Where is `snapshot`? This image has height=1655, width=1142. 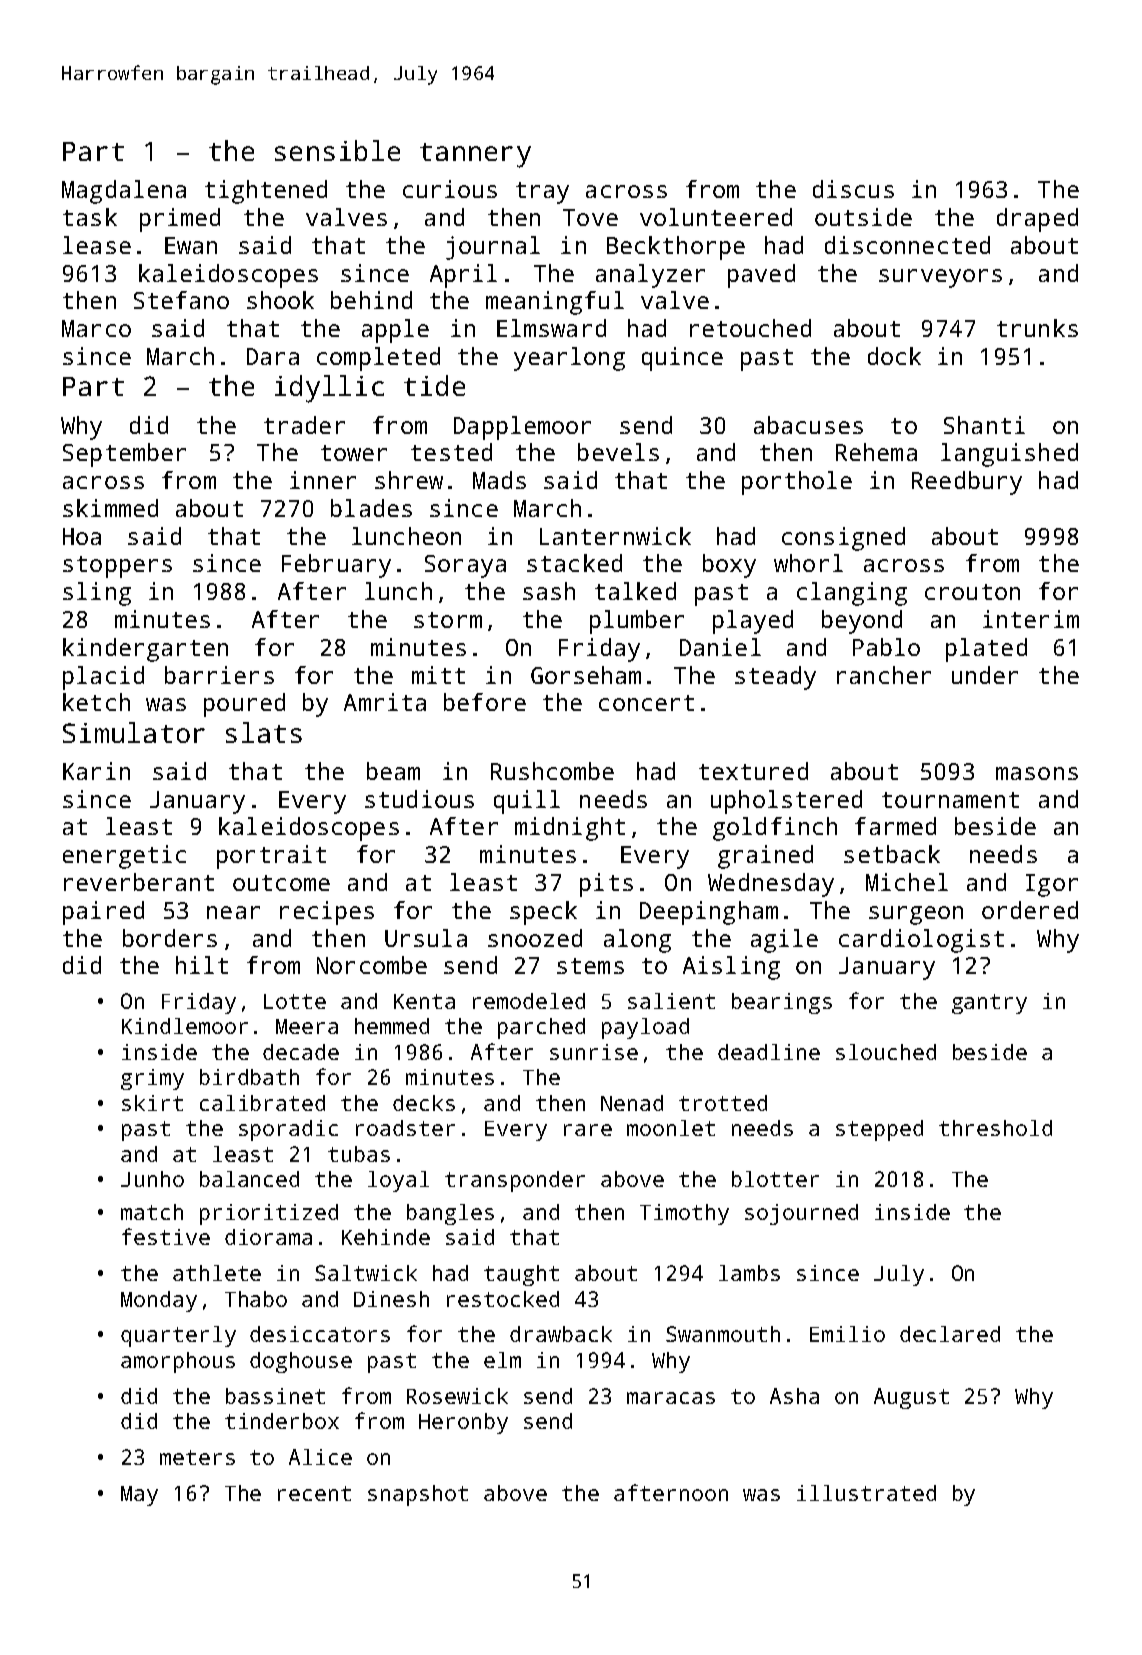
snapshot is located at coordinates (418, 1495).
